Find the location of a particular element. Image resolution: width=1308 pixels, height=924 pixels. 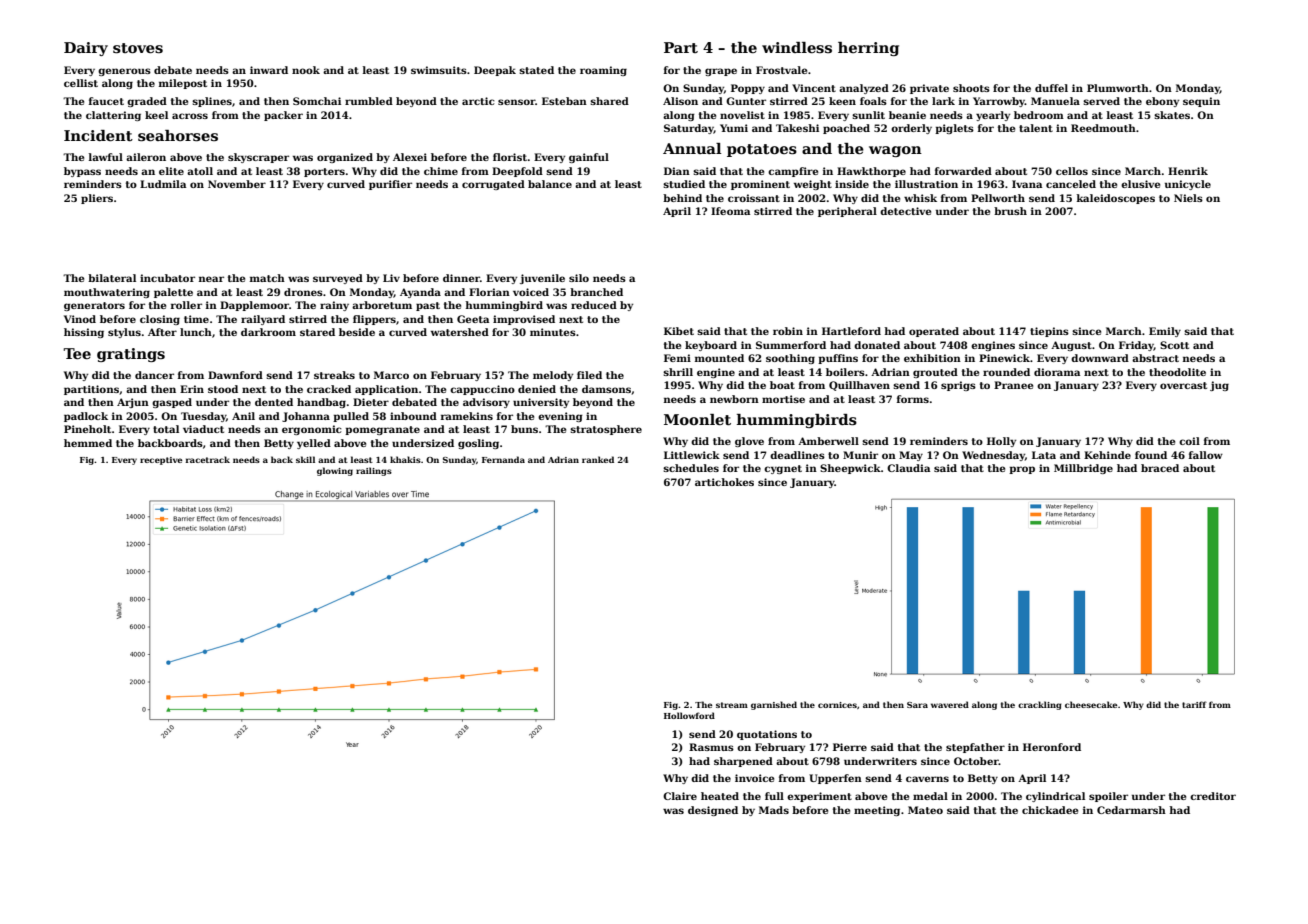

designed is located at coordinates (713, 811).
